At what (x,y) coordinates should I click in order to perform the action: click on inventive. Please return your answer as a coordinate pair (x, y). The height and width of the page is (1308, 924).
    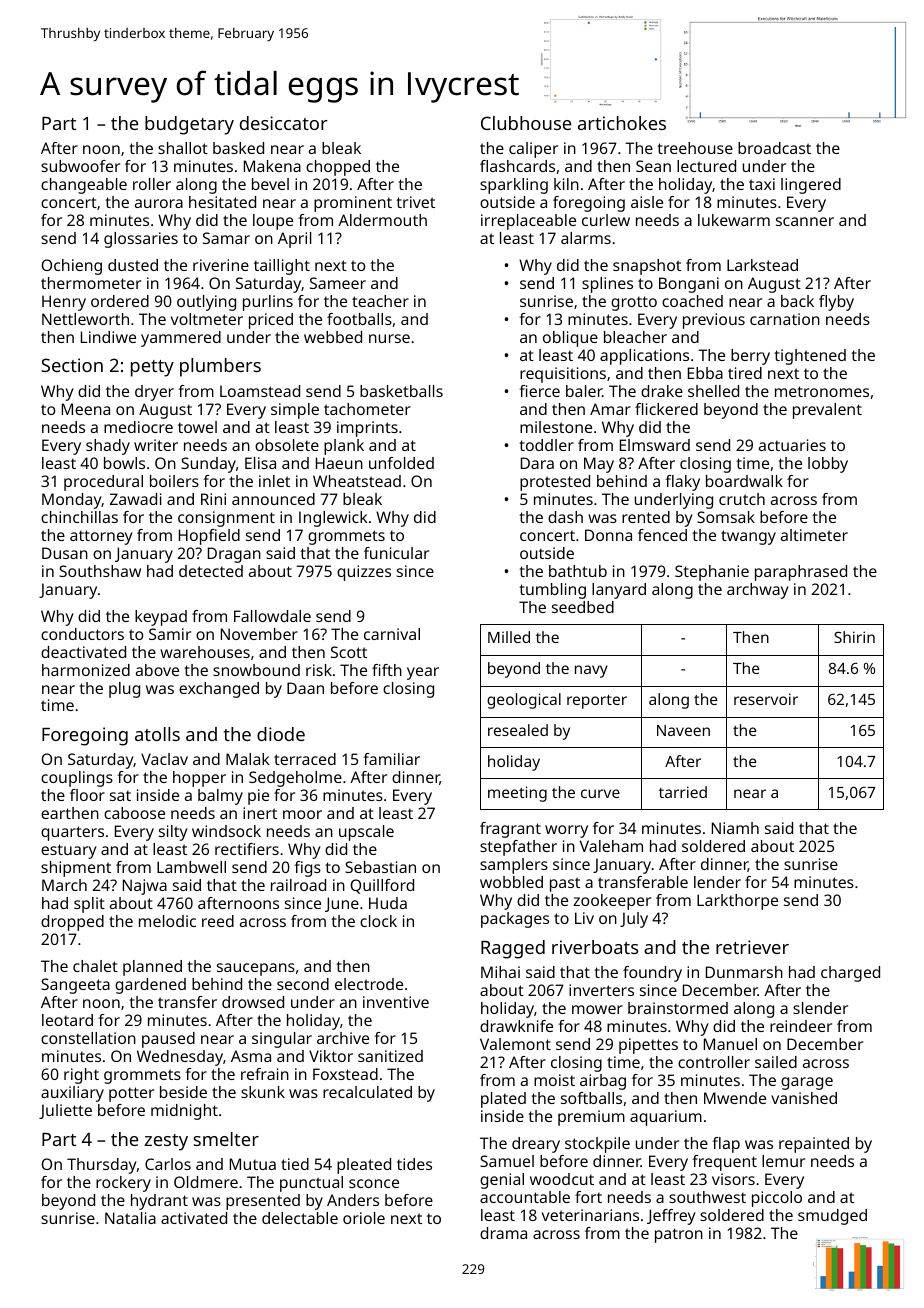
    Looking at the image, I should click on (396, 1002).
